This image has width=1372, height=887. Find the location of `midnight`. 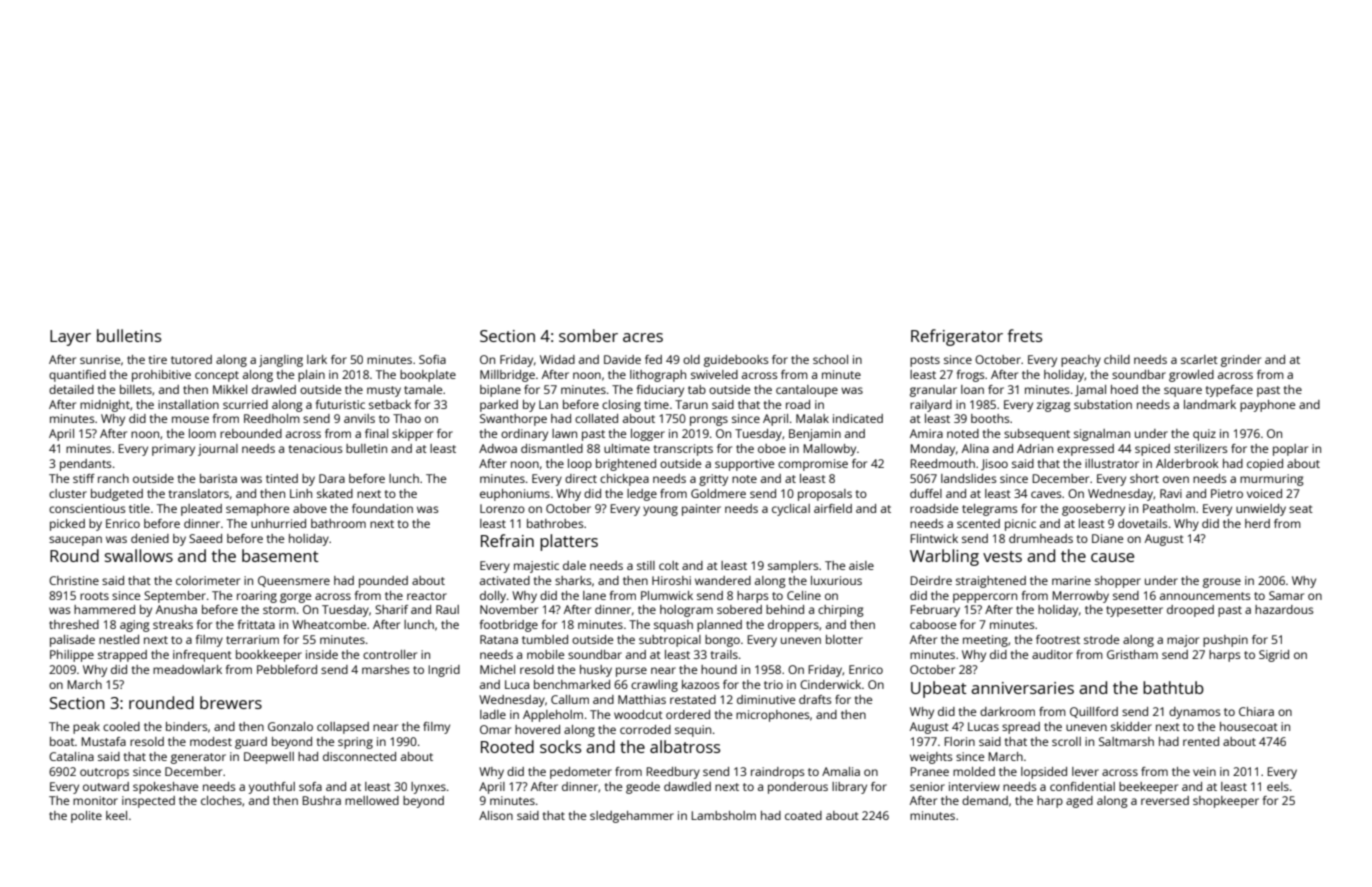

midnight is located at coordinates (105, 406).
